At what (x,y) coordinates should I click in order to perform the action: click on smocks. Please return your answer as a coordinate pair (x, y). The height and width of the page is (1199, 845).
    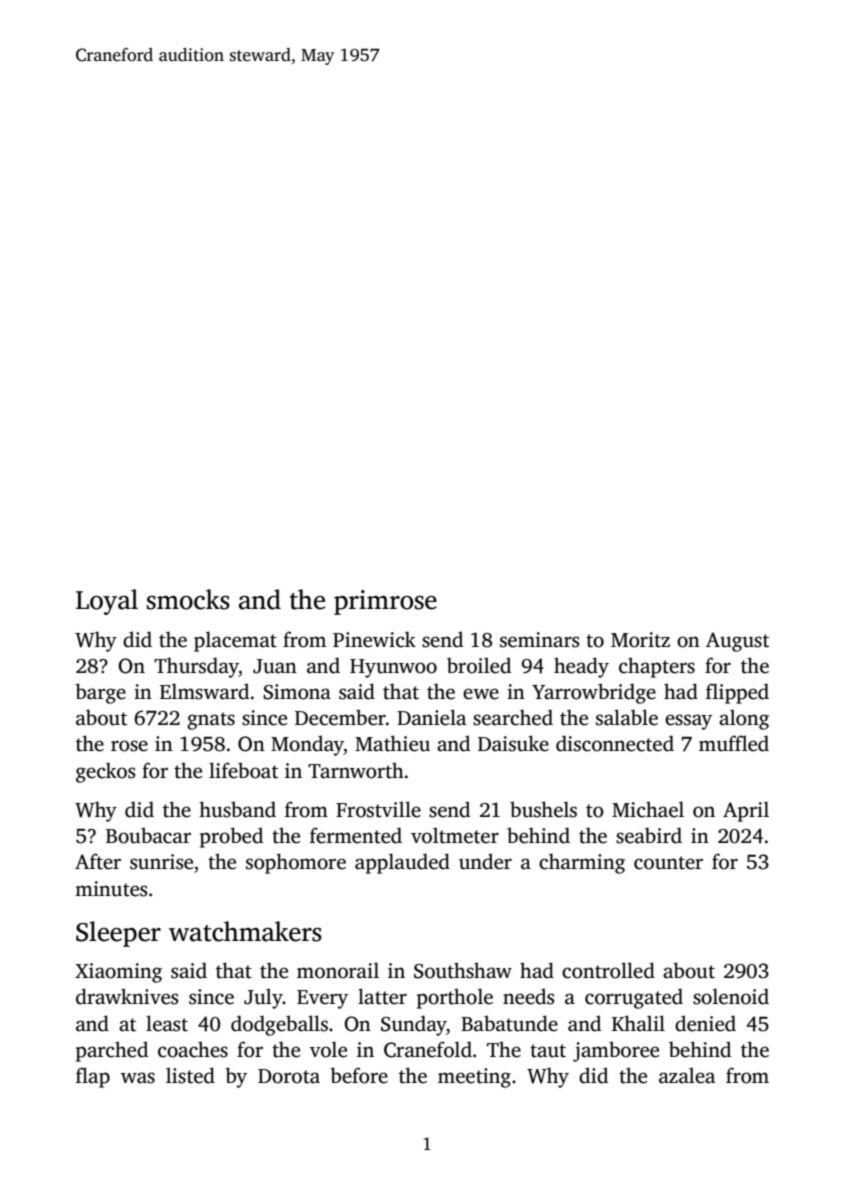
    Looking at the image, I should click on (188, 599).
